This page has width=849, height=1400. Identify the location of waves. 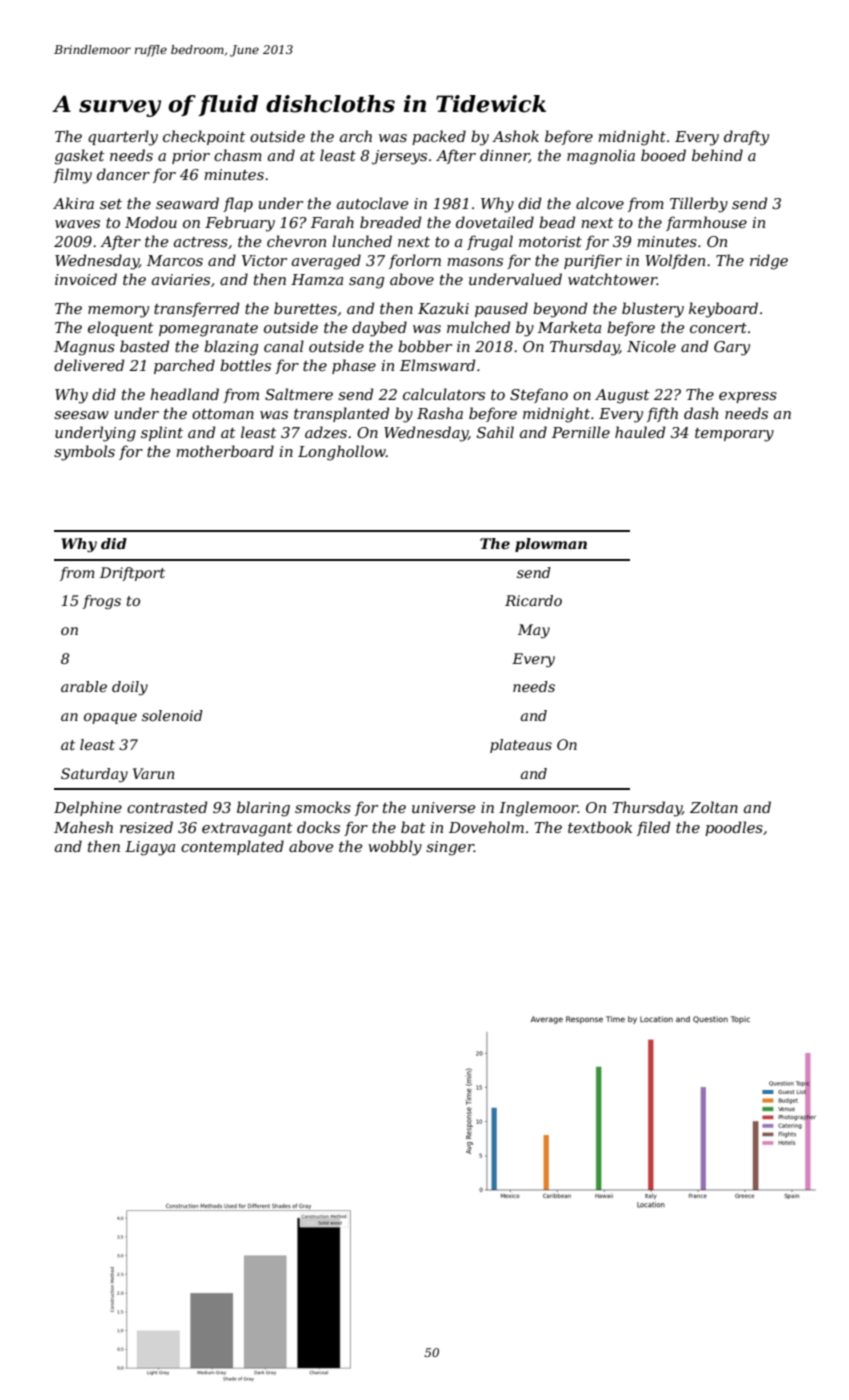
(77, 224).
